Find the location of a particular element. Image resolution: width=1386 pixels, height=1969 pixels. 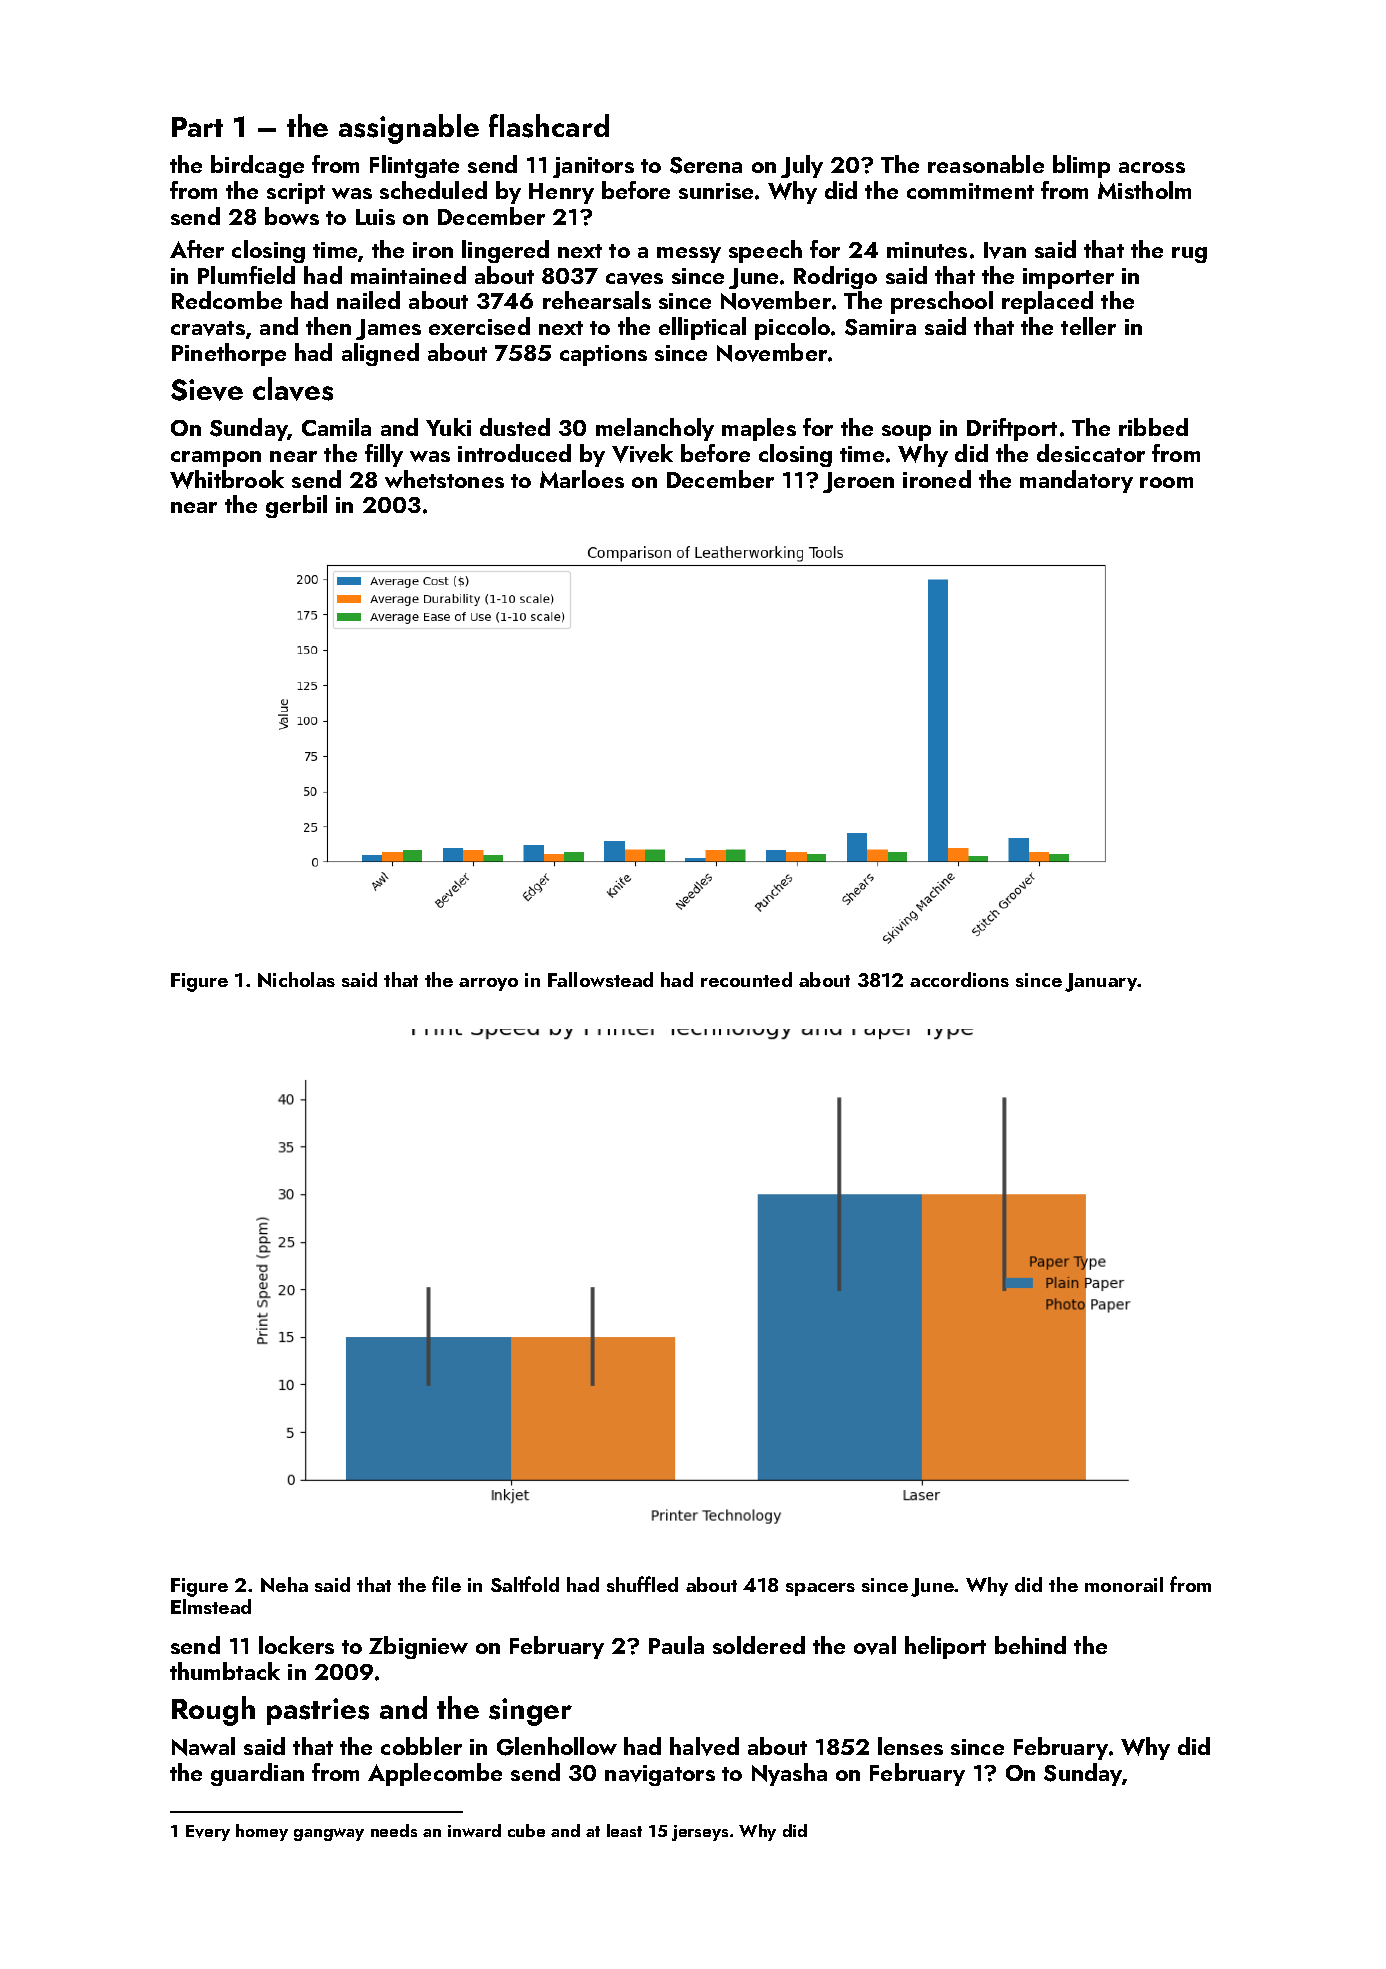

accordions is located at coordinates (959, 979).
